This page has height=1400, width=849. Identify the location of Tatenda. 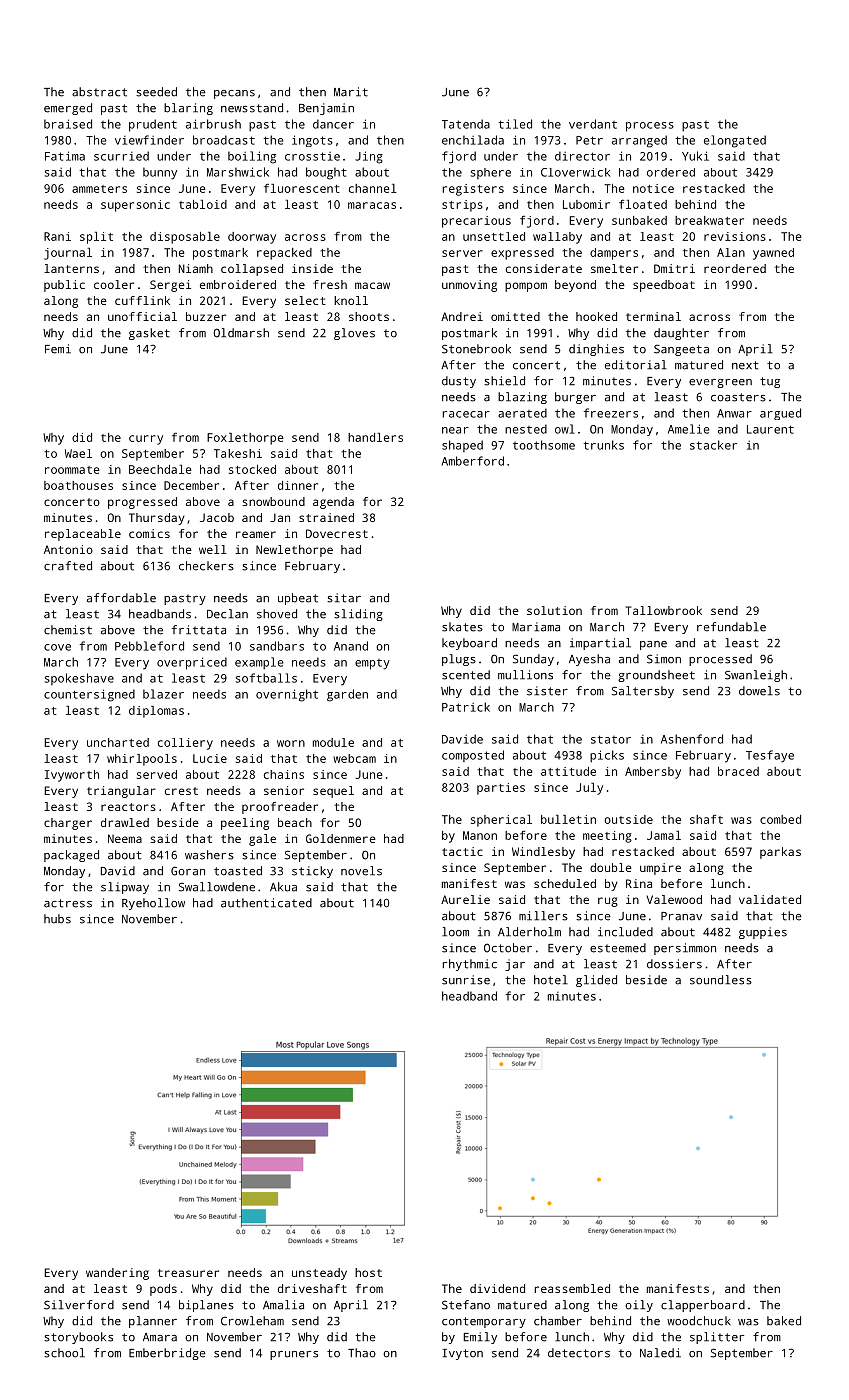
(466, 124).
